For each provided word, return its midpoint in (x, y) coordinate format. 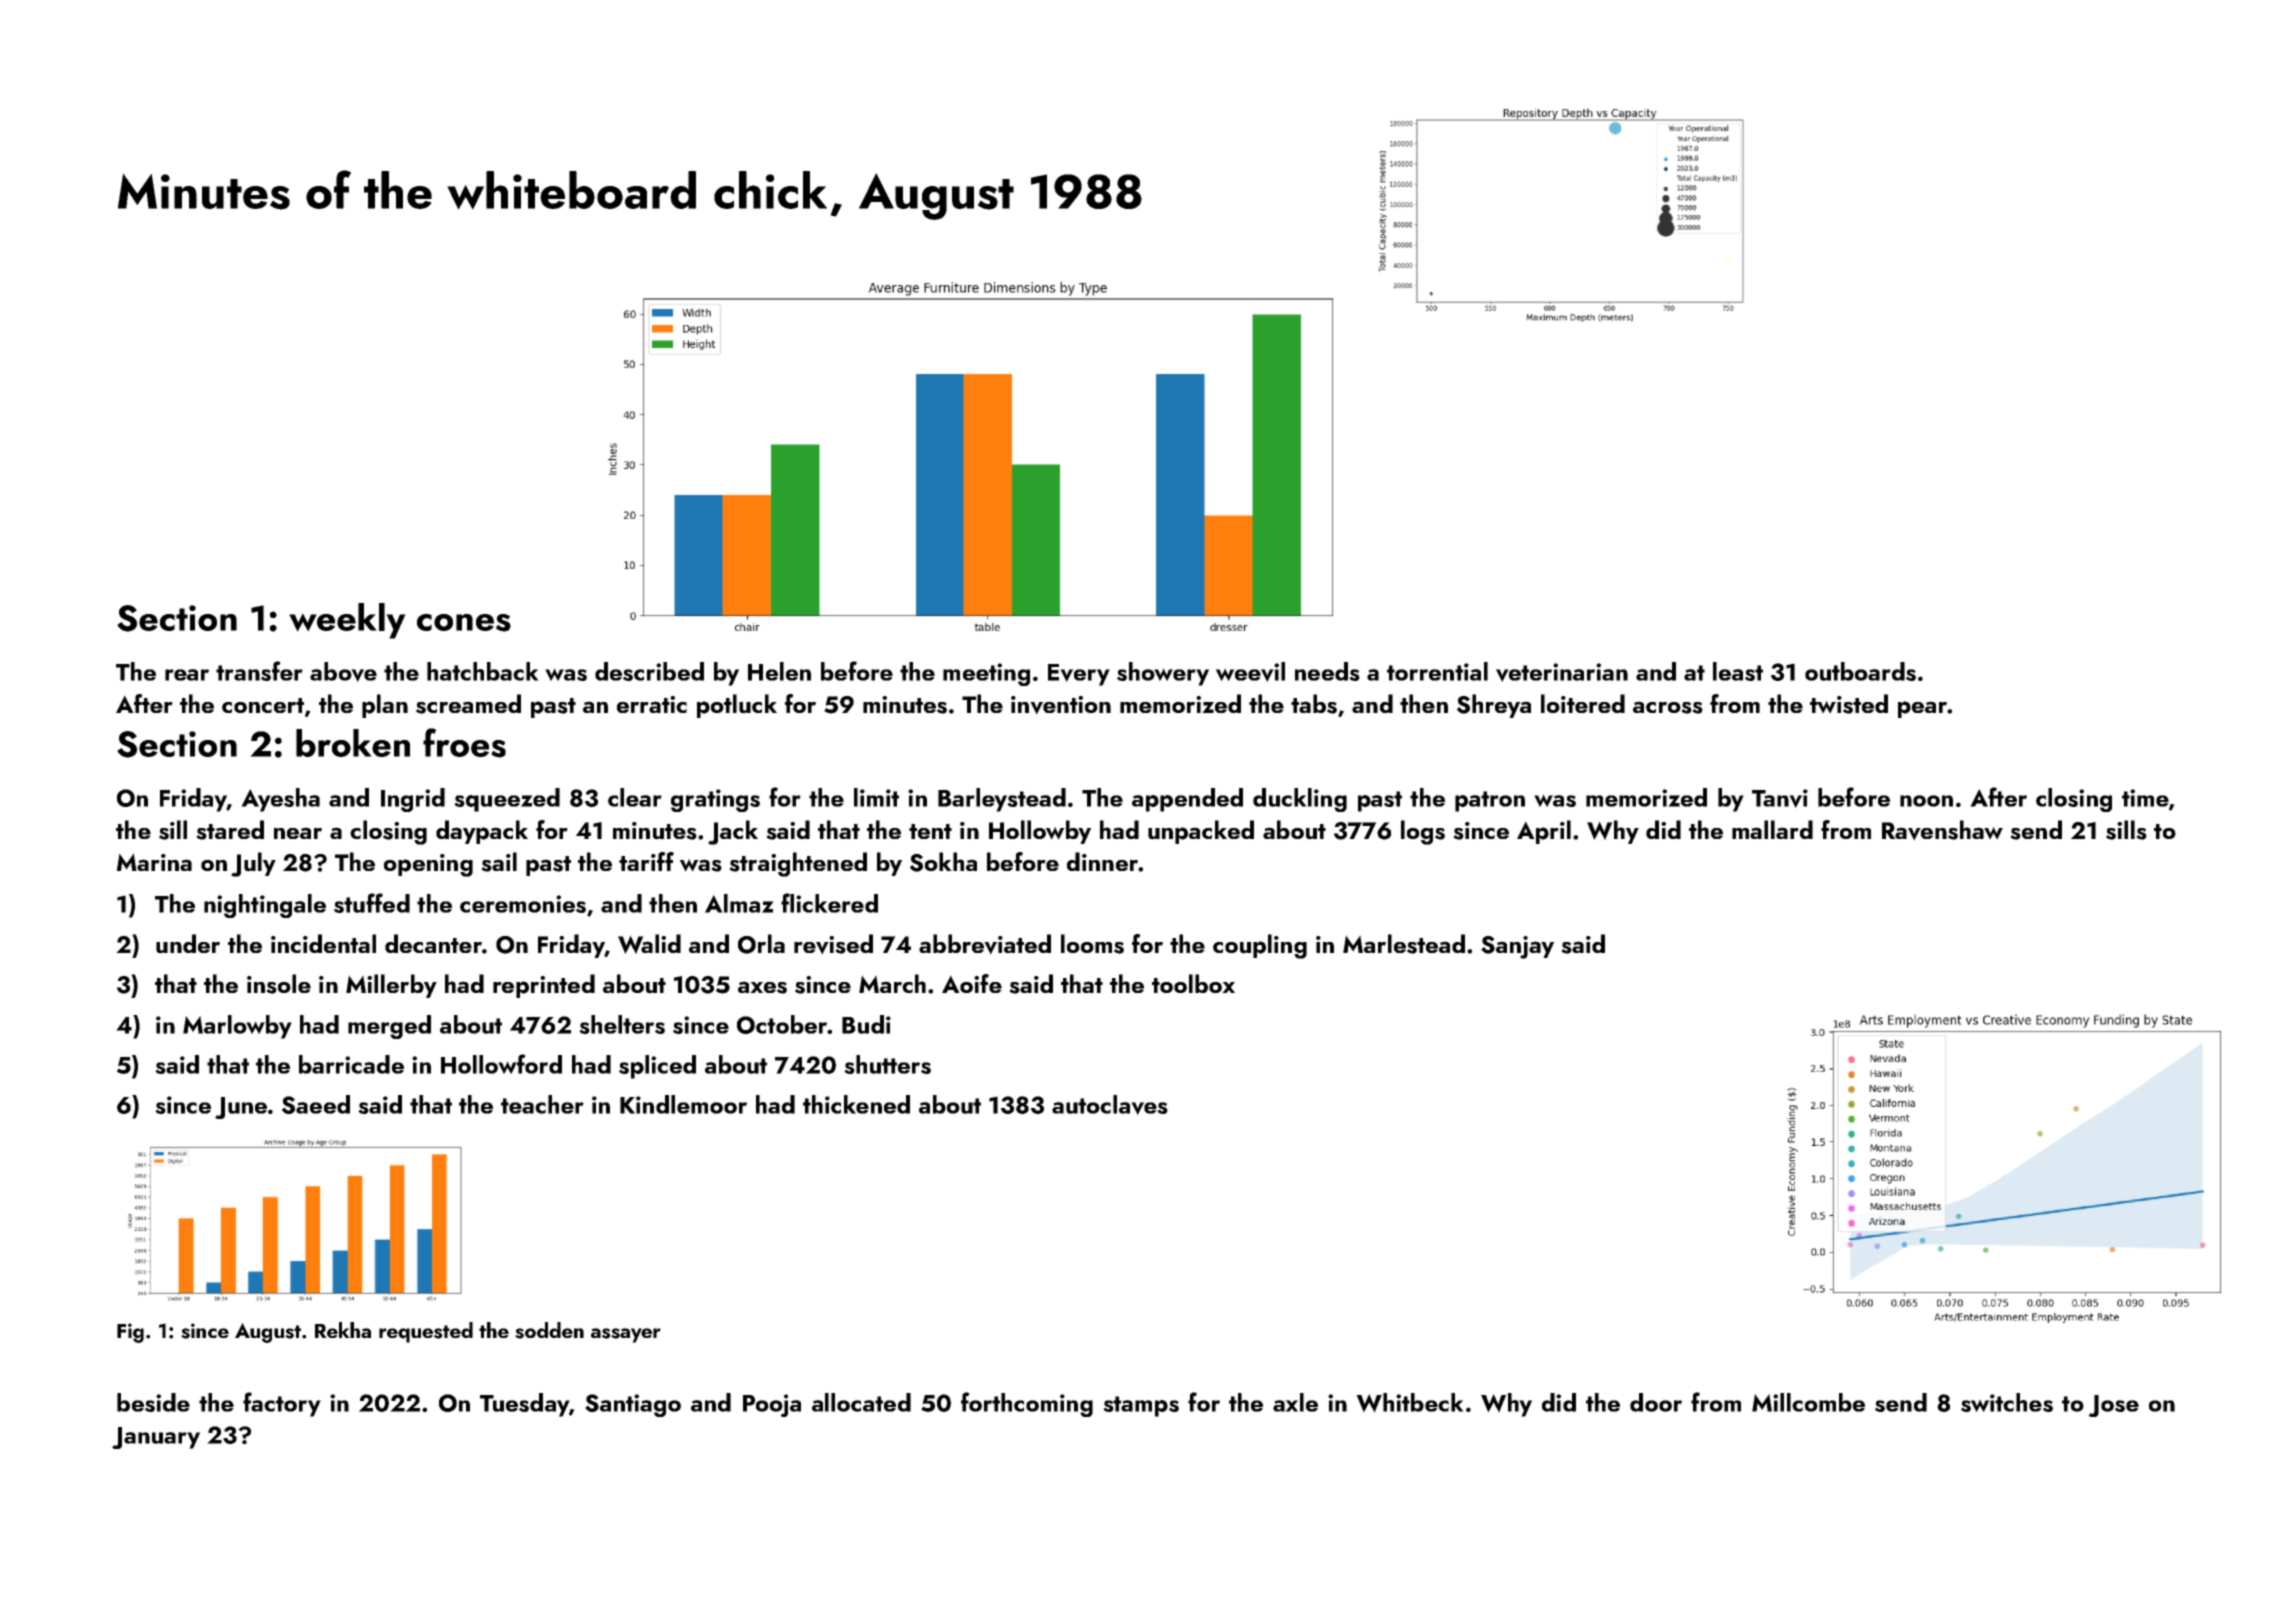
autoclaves (1110, 1105)
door (1656, 1402)
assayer (626, 1335)
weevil (1250, 672)
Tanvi (1780, 798)
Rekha (343, 1330)
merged (389, 1027)
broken (353, 743)
